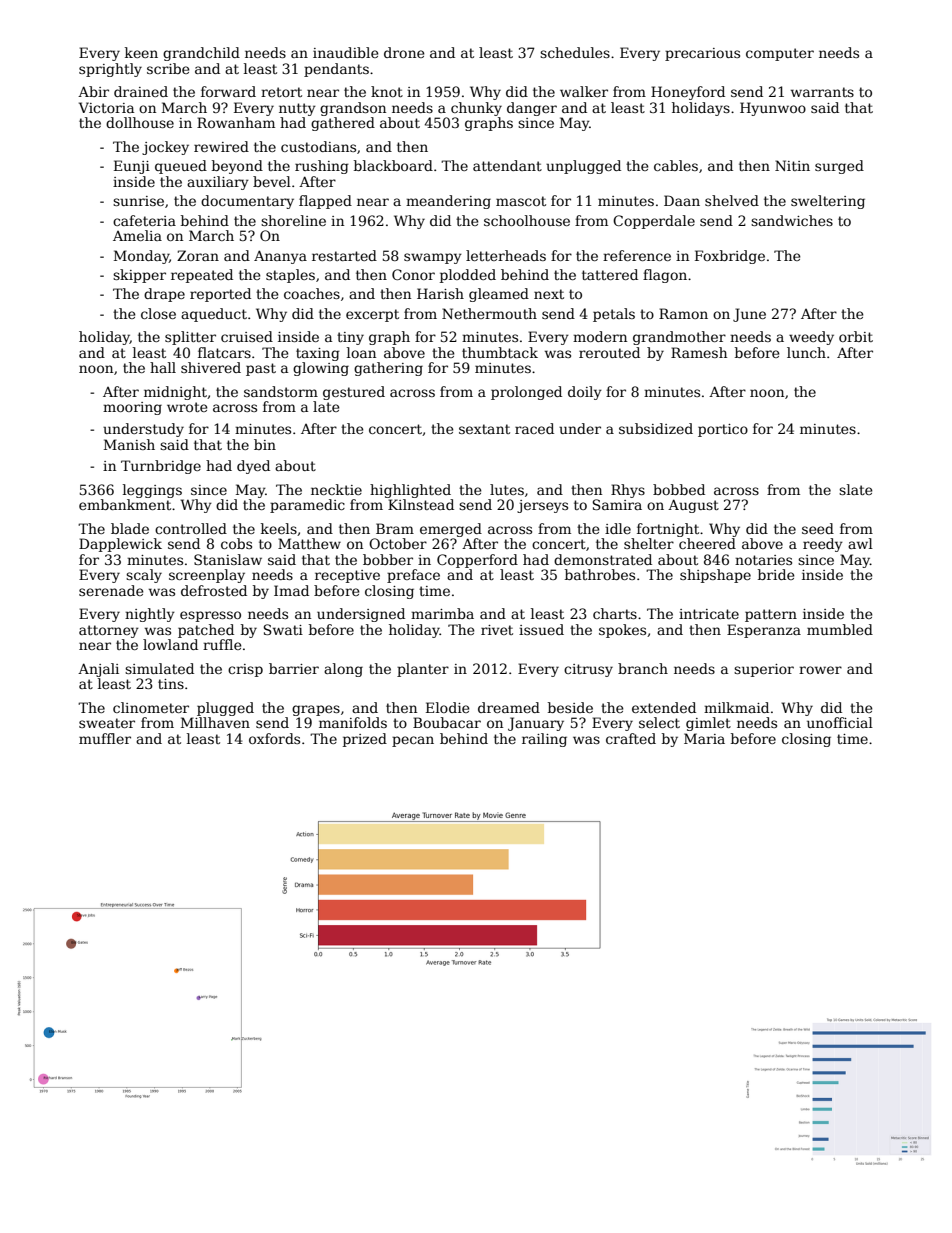 This screenshot has height=1233, width=952. What do you see at coordinates (702, 54) in the screenshot?
I see `precarious` at bounding box center [702, 54].
